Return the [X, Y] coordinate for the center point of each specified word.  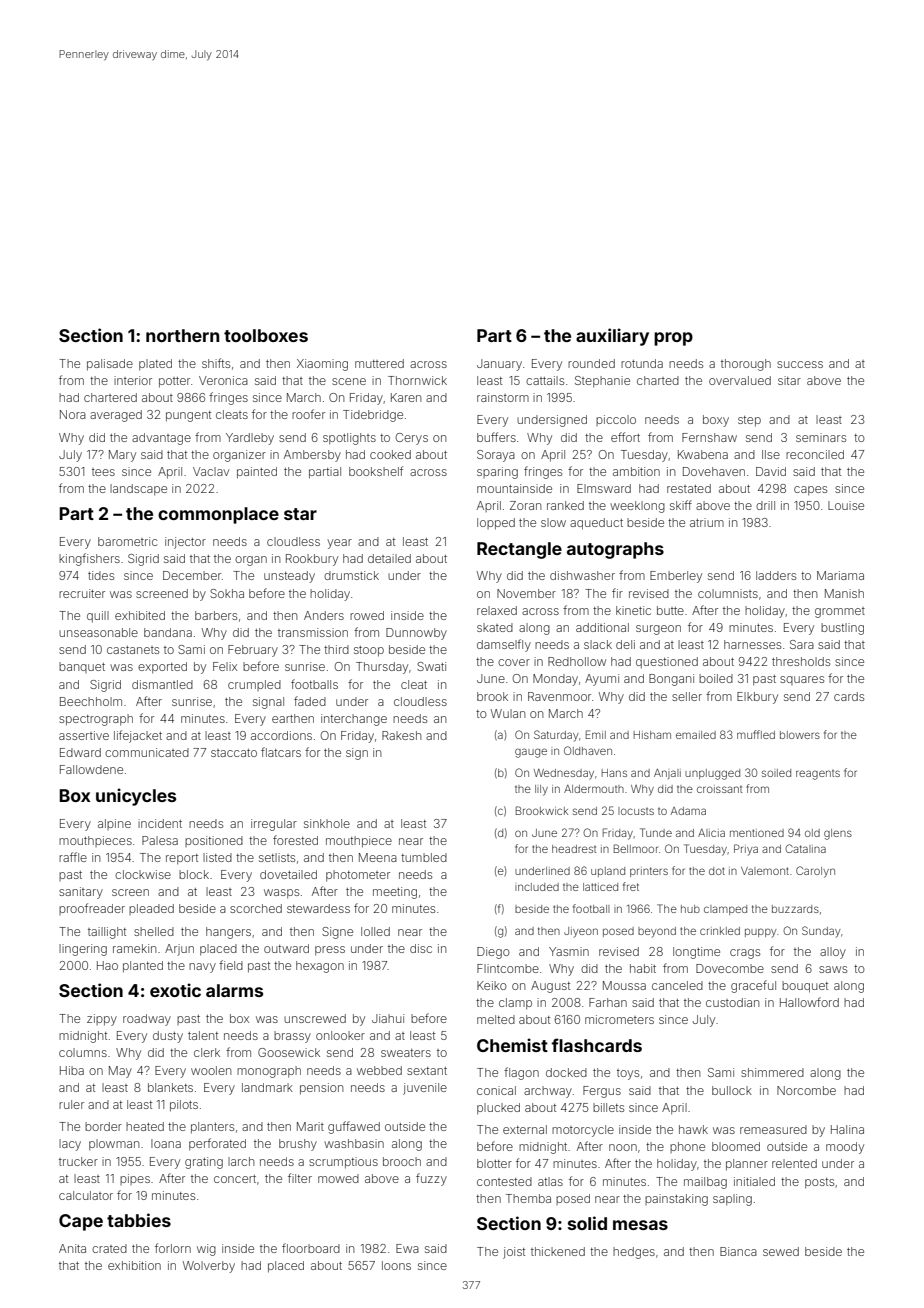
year [339, 544]
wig [206, 1250]
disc [421, 948]
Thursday [382, 668]
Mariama [840, 575]
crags [745, 954]
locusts [636, 811]
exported [162, 668]
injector [185, 543]
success [800, 364]
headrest [574, 849]
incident [160, 823]
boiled [716, 678]
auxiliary [612, 337]
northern [182, 335]
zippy [102, 1020]
